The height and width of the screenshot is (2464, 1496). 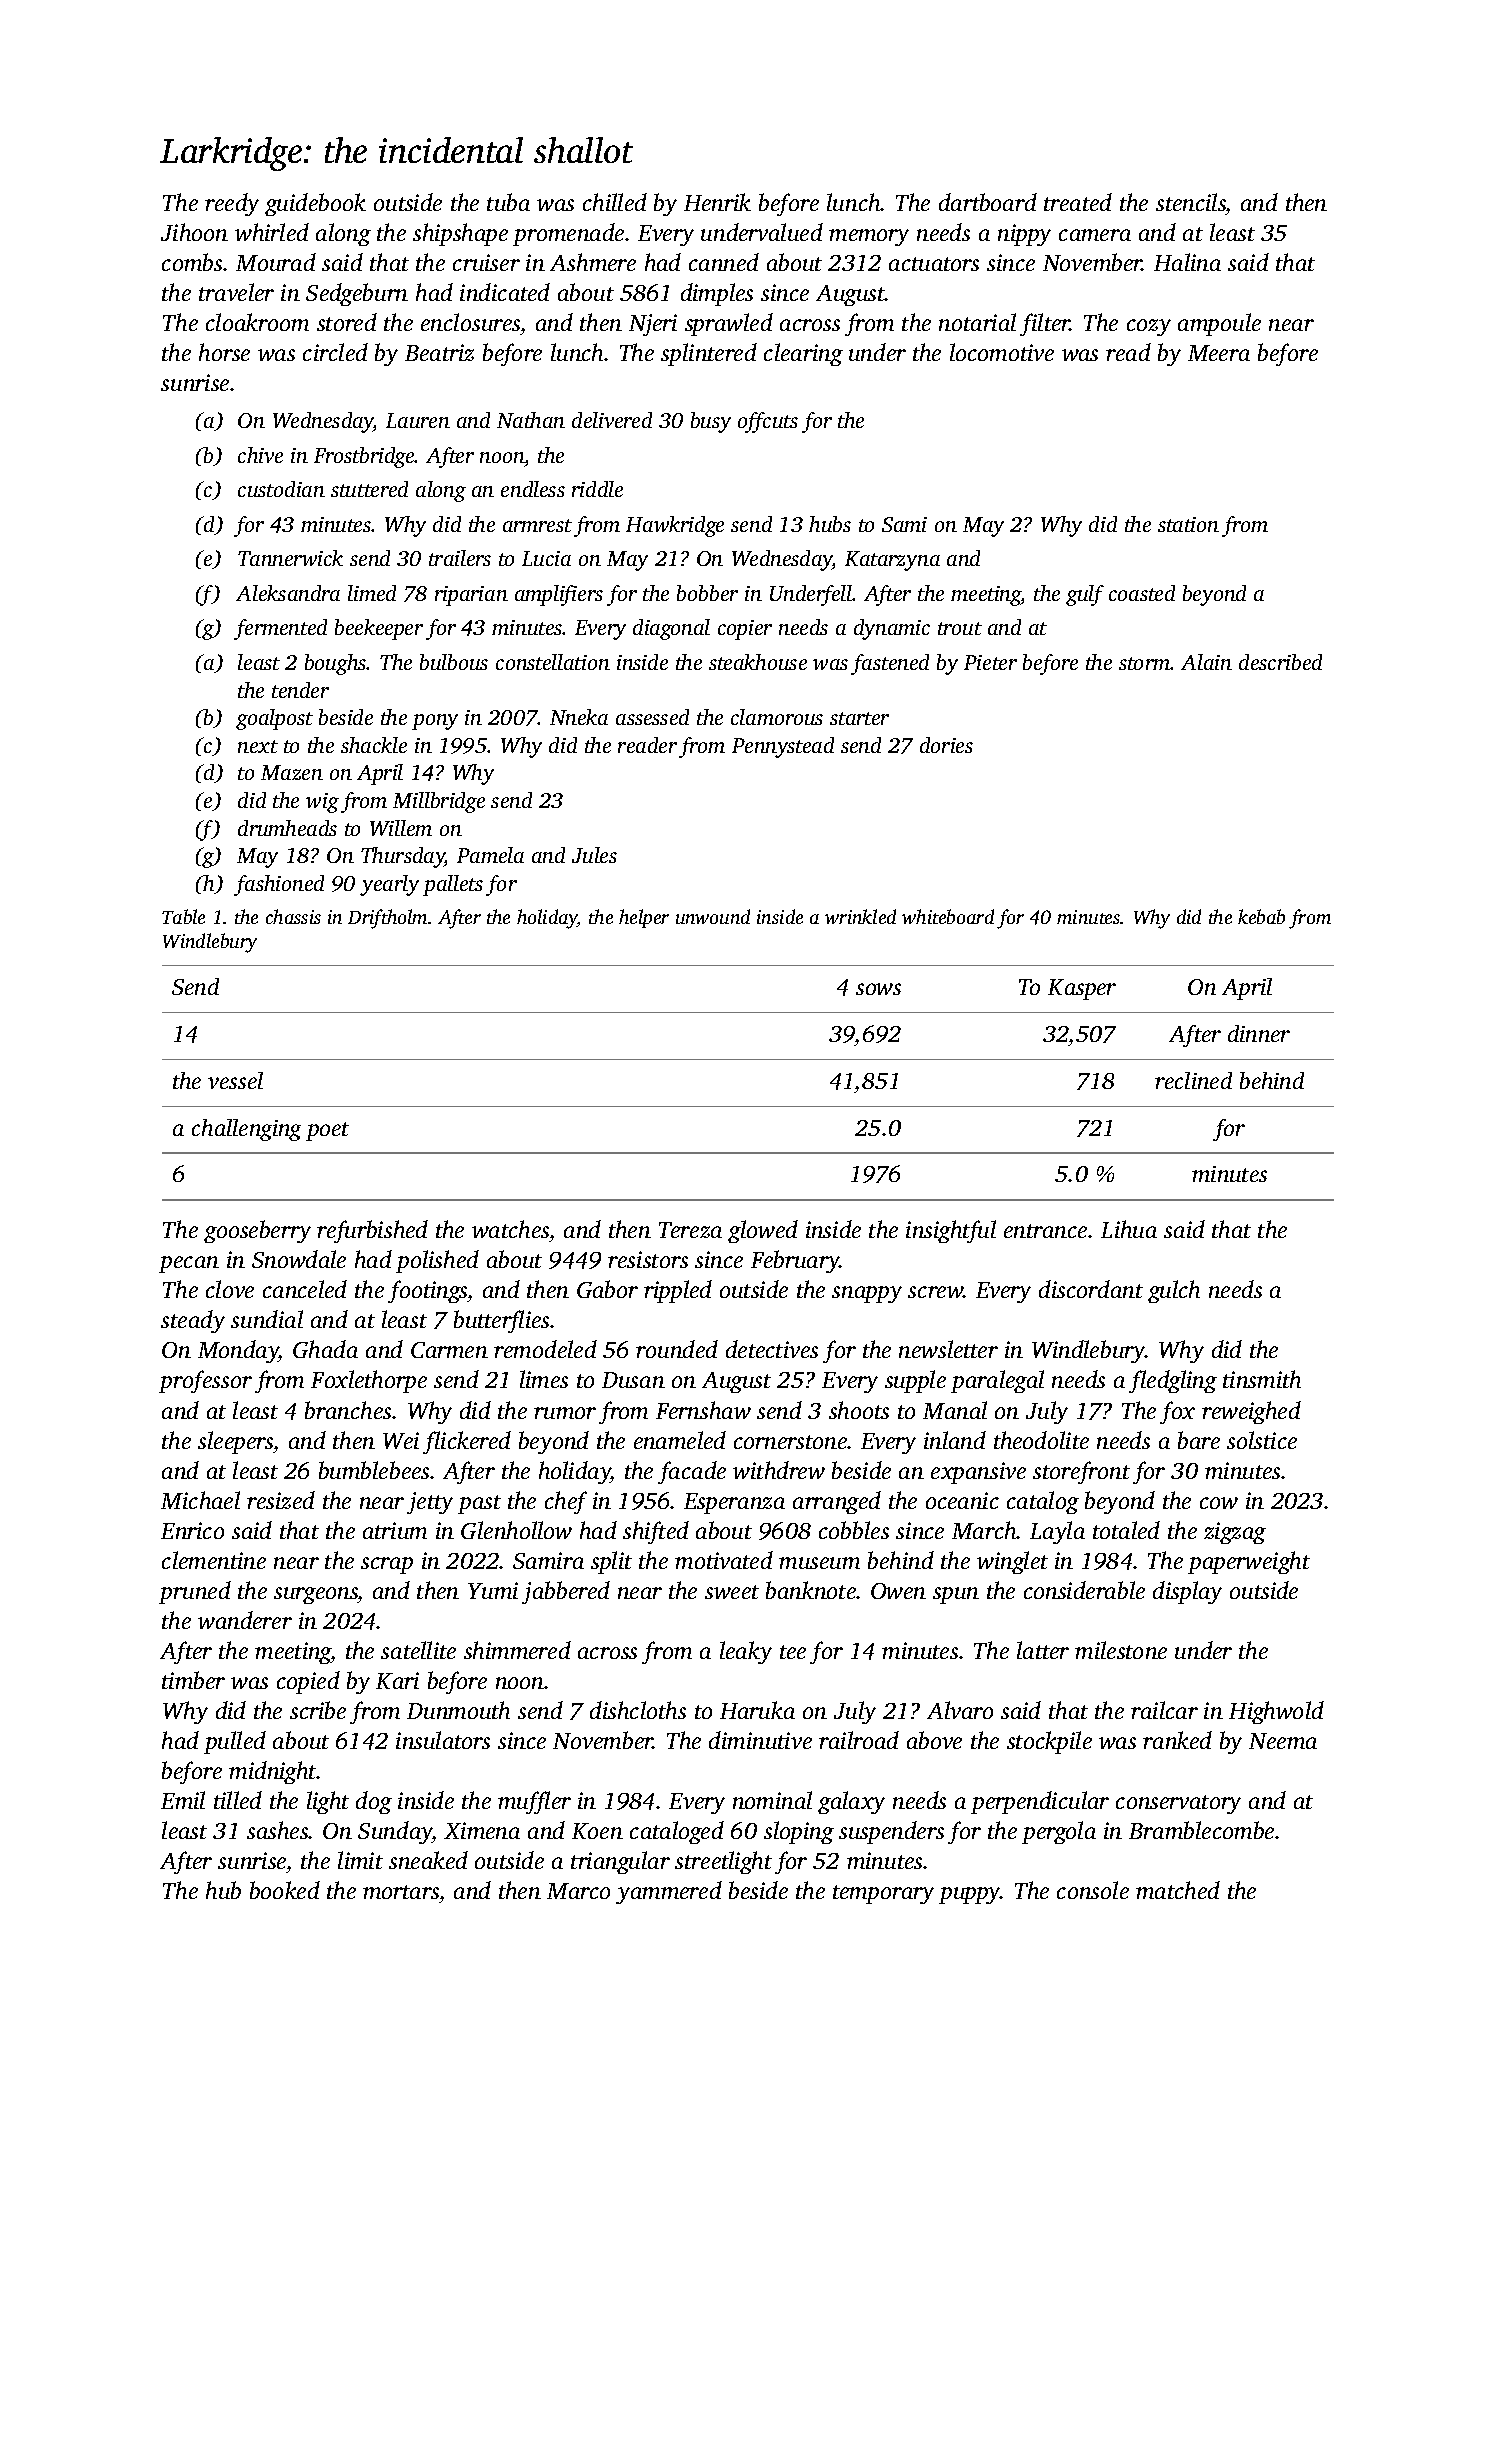 I want to click on cow, so click(x=1219, y=1503).
